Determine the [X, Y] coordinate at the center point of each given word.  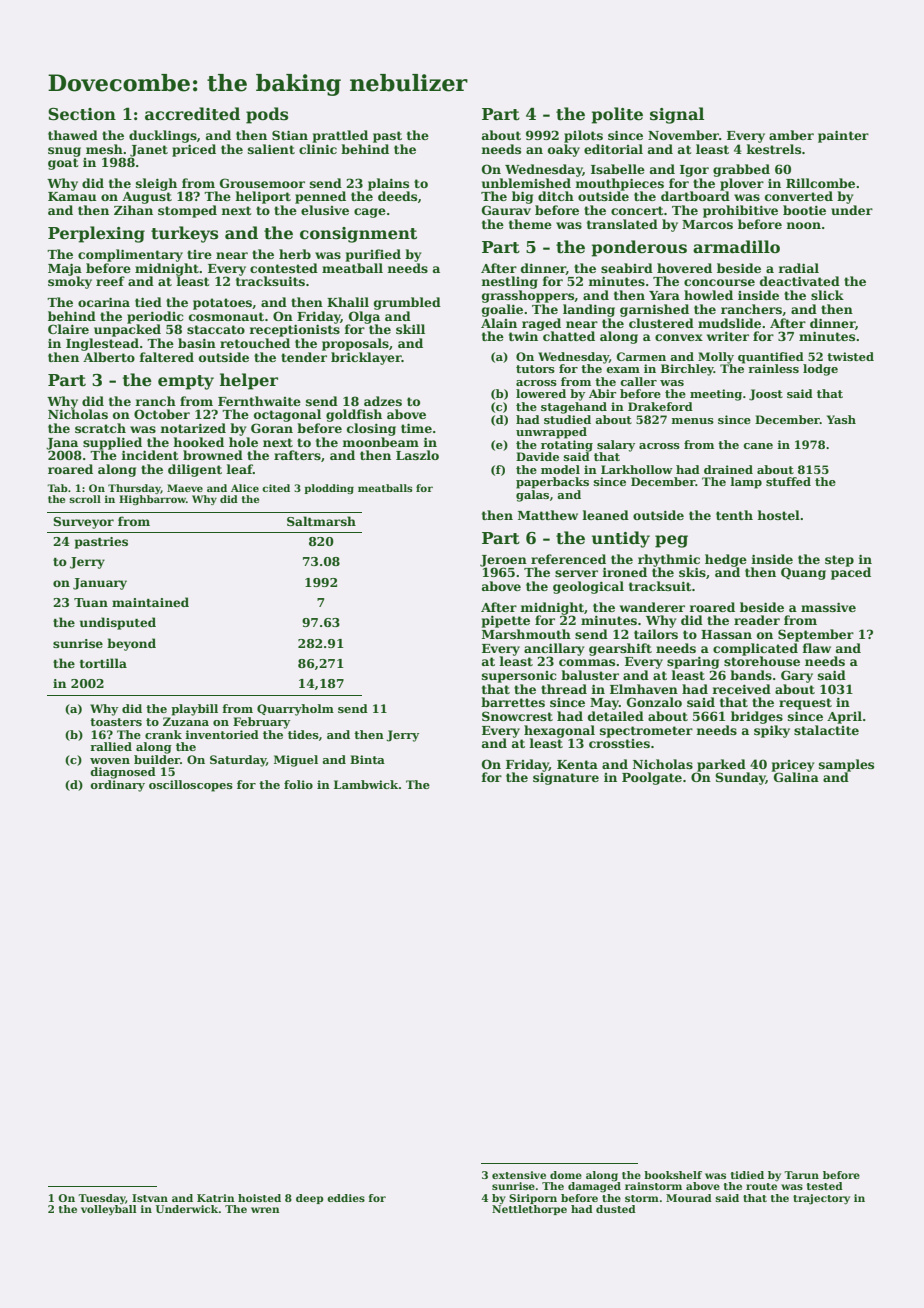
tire [199, 254]
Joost [766, 395]
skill [410, 329]
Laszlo [417, 455]
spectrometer [646, 732]
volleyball [109, 1210]
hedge [726, 560]
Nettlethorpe [529, 1210]
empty [186, 382]
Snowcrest [517, 716]
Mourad [689, 1198]
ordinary [118, 786]
